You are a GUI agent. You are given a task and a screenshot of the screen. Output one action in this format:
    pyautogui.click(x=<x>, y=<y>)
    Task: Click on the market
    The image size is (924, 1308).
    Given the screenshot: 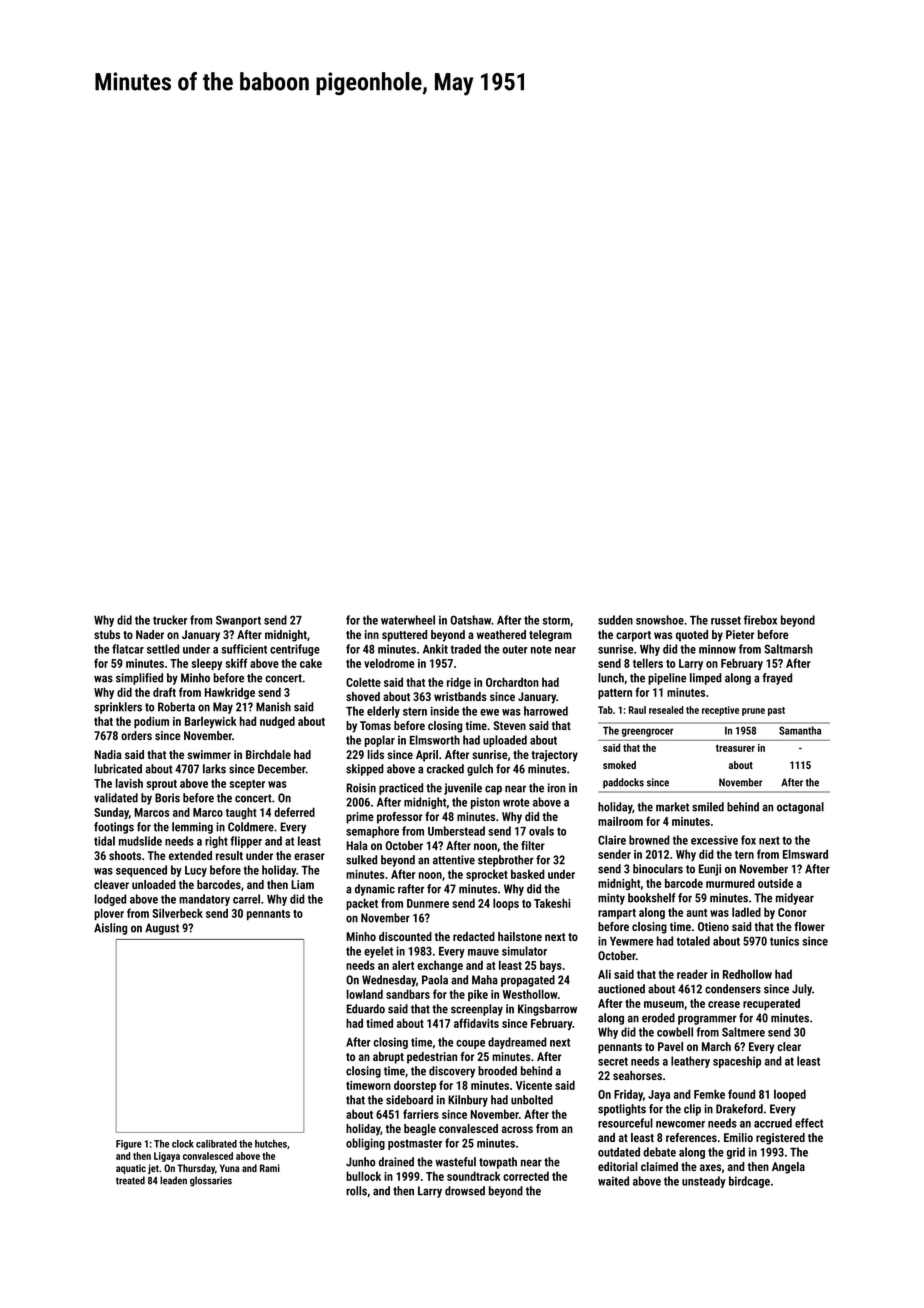 What is the action you would take?
    pyautogui.click(x=672, y=807)
